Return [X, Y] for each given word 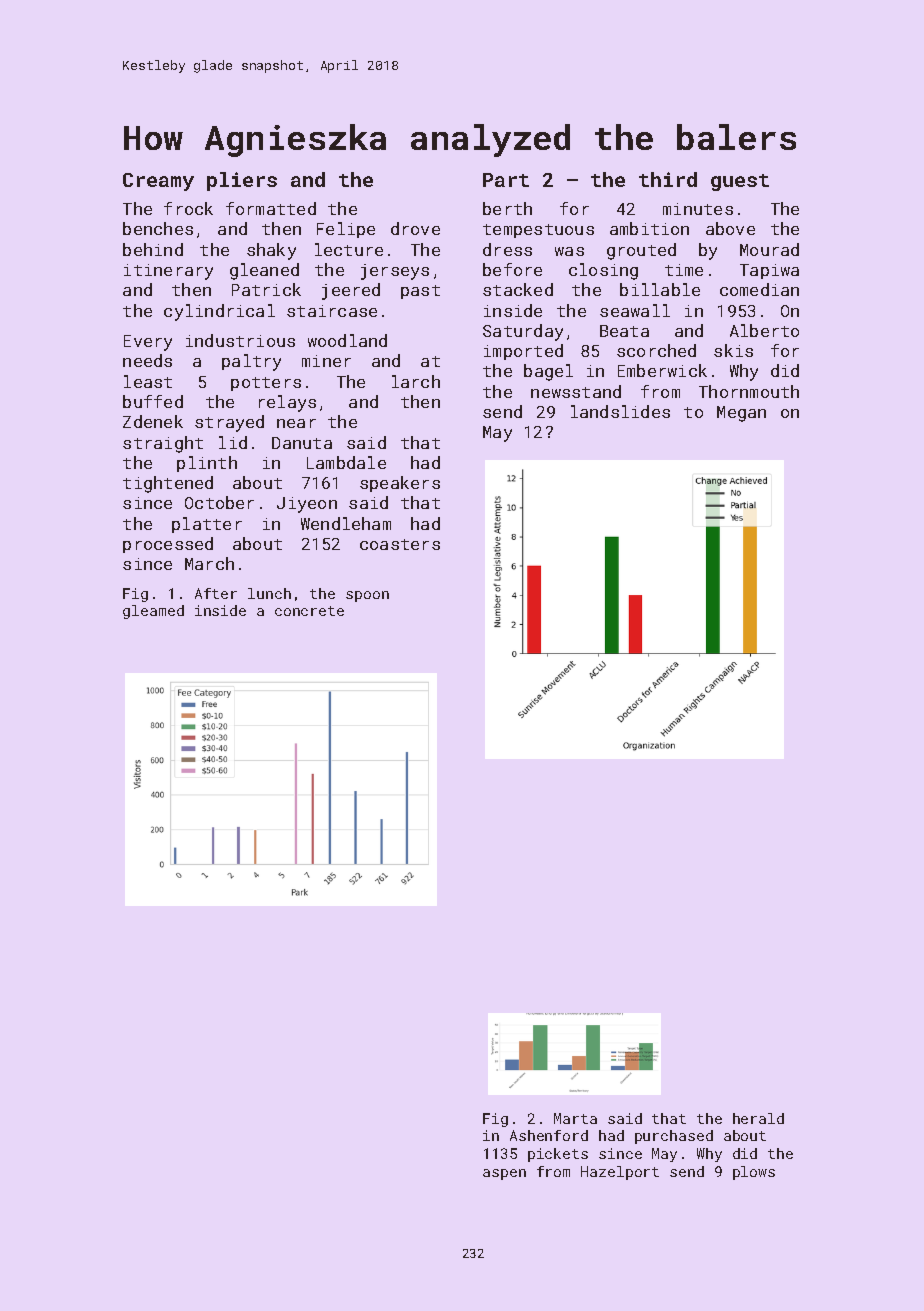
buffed [153, 401]
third [668, 179]
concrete [309, 611]
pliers [242, 181]
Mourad [769, 249]
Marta [575, 1118]
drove [415, 228]
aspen [504, 1174]
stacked [518, 289]
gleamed [153, 612]
